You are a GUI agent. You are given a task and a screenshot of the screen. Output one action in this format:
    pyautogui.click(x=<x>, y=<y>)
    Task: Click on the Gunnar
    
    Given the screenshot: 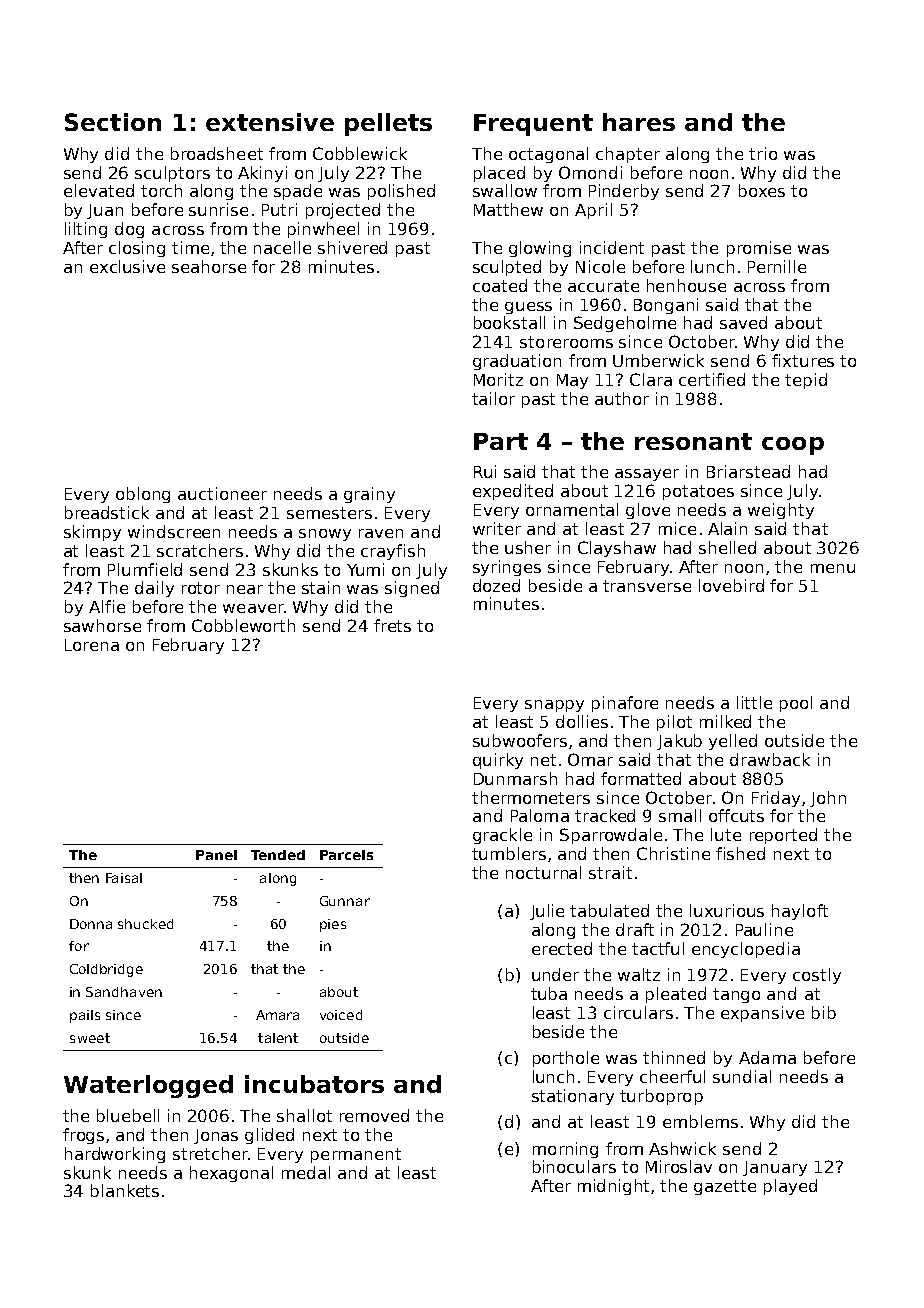 What is the action you would take?
    pyautogui.click(x=345, y=901)
